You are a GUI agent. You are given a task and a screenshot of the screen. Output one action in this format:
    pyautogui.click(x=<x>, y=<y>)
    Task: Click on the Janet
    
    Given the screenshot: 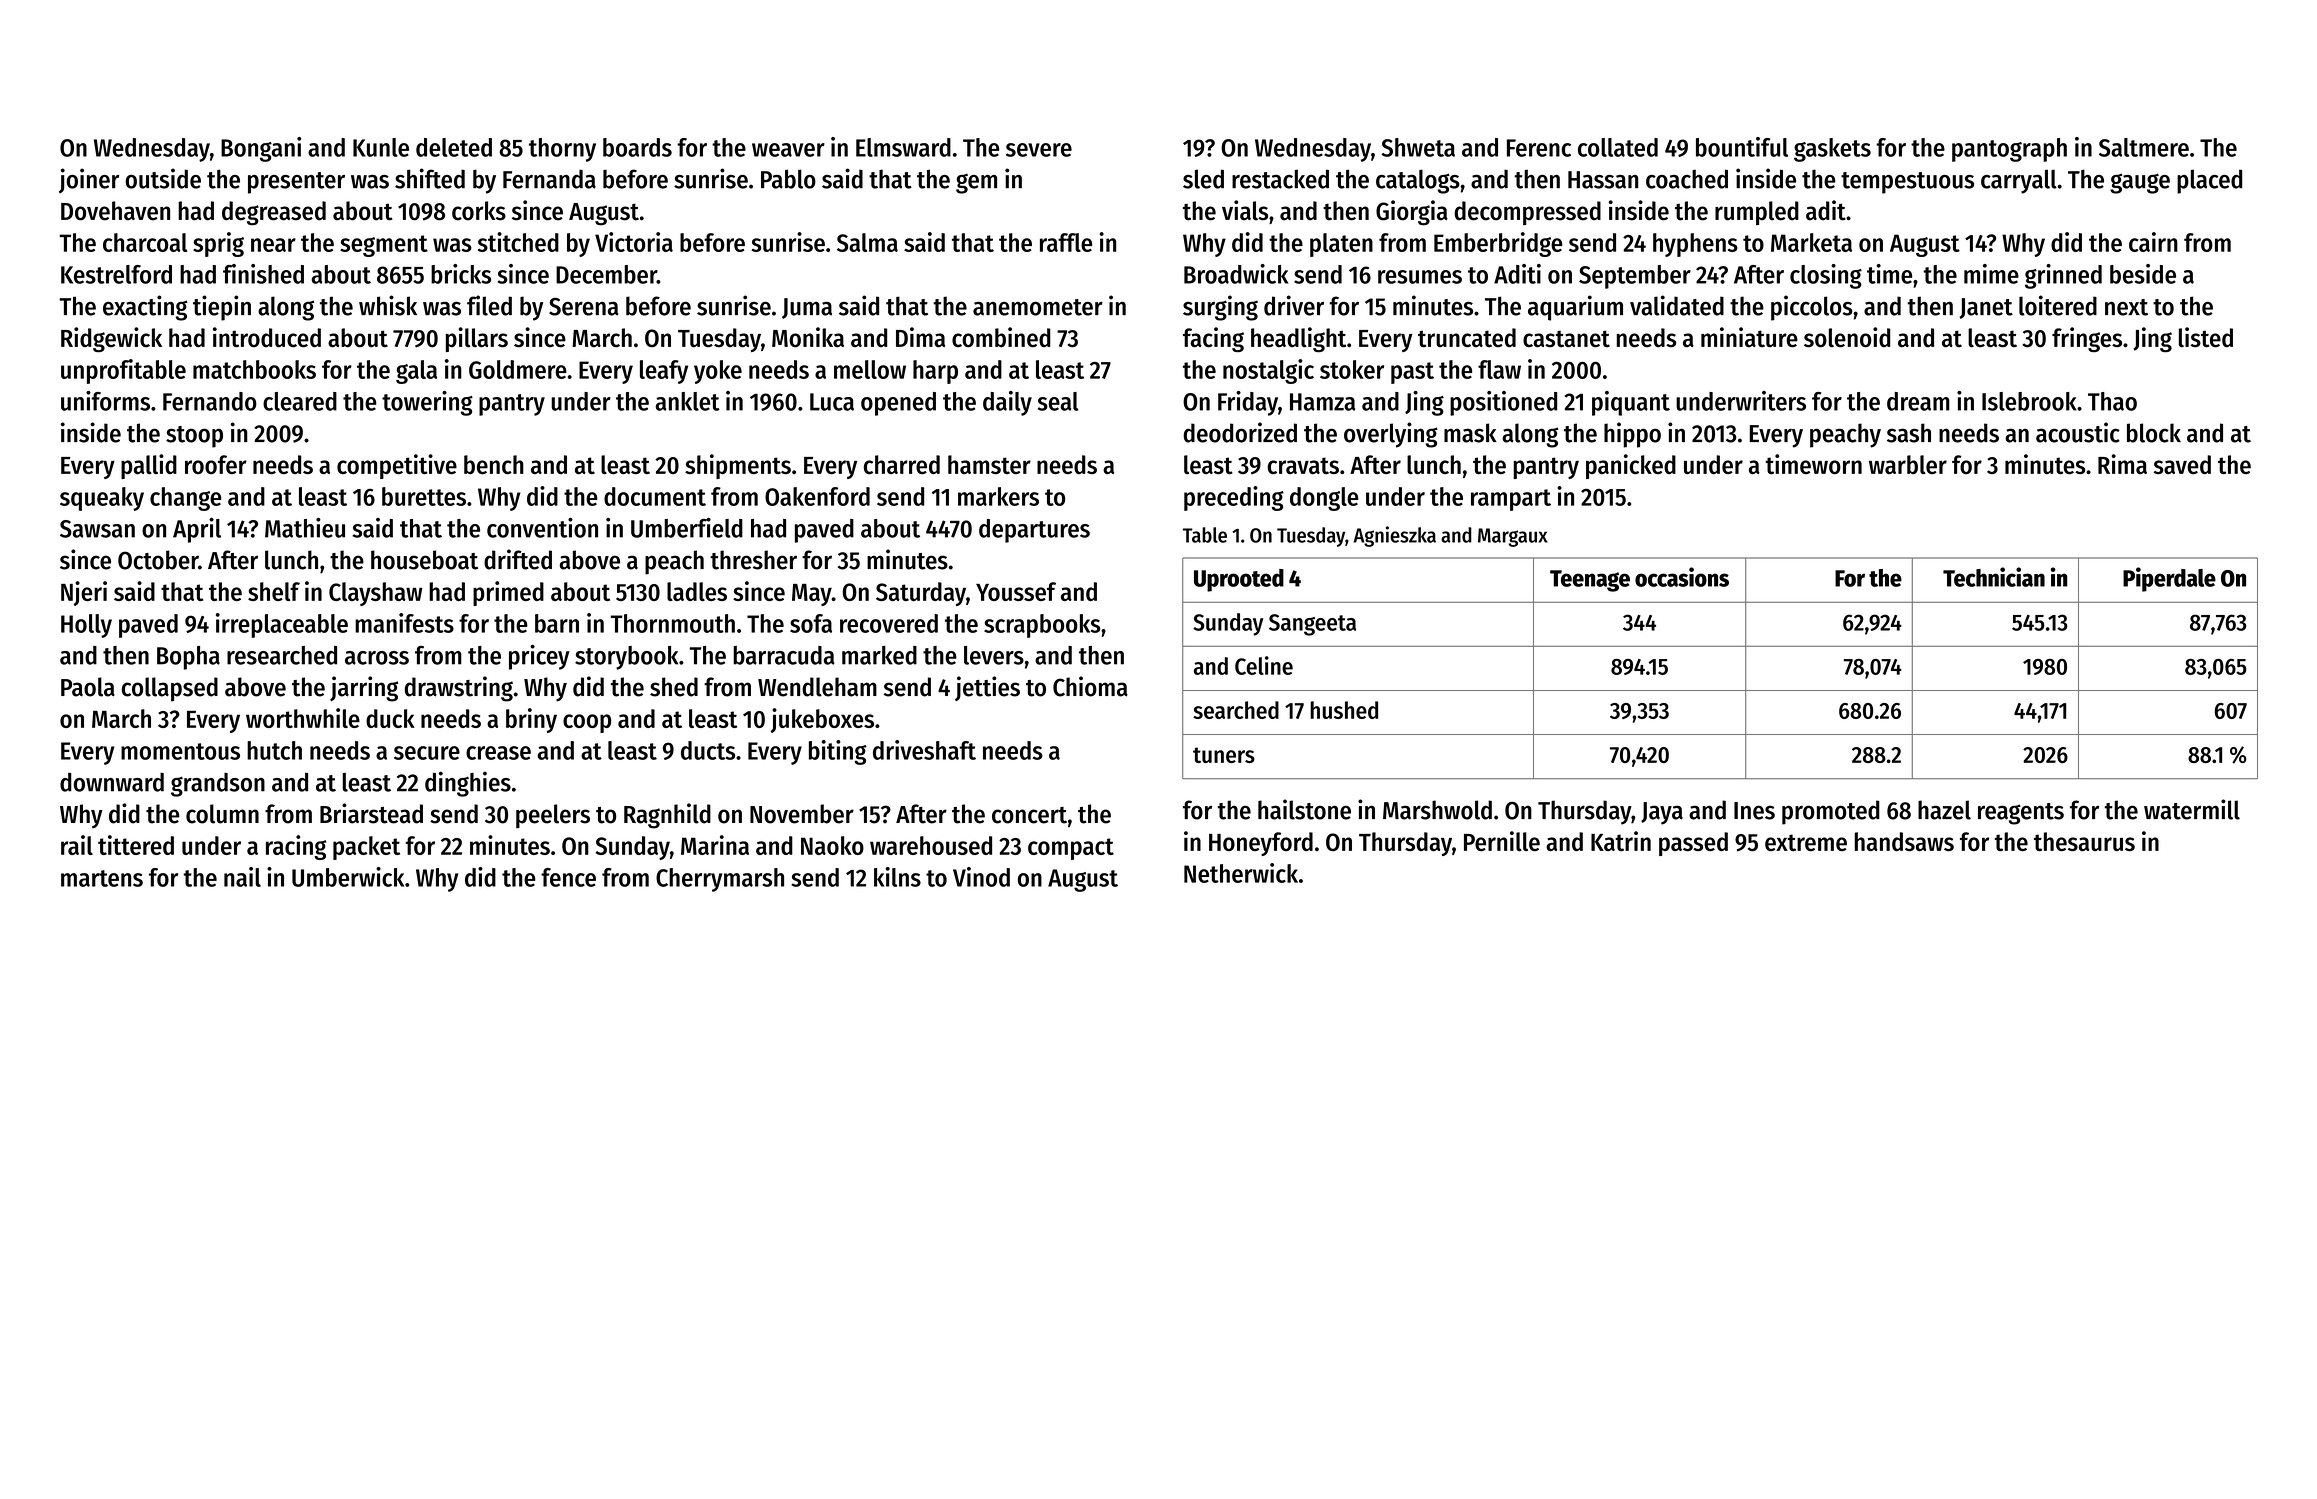 What is the action you would take?
    pyautogui.click(x=1986, y=308)
